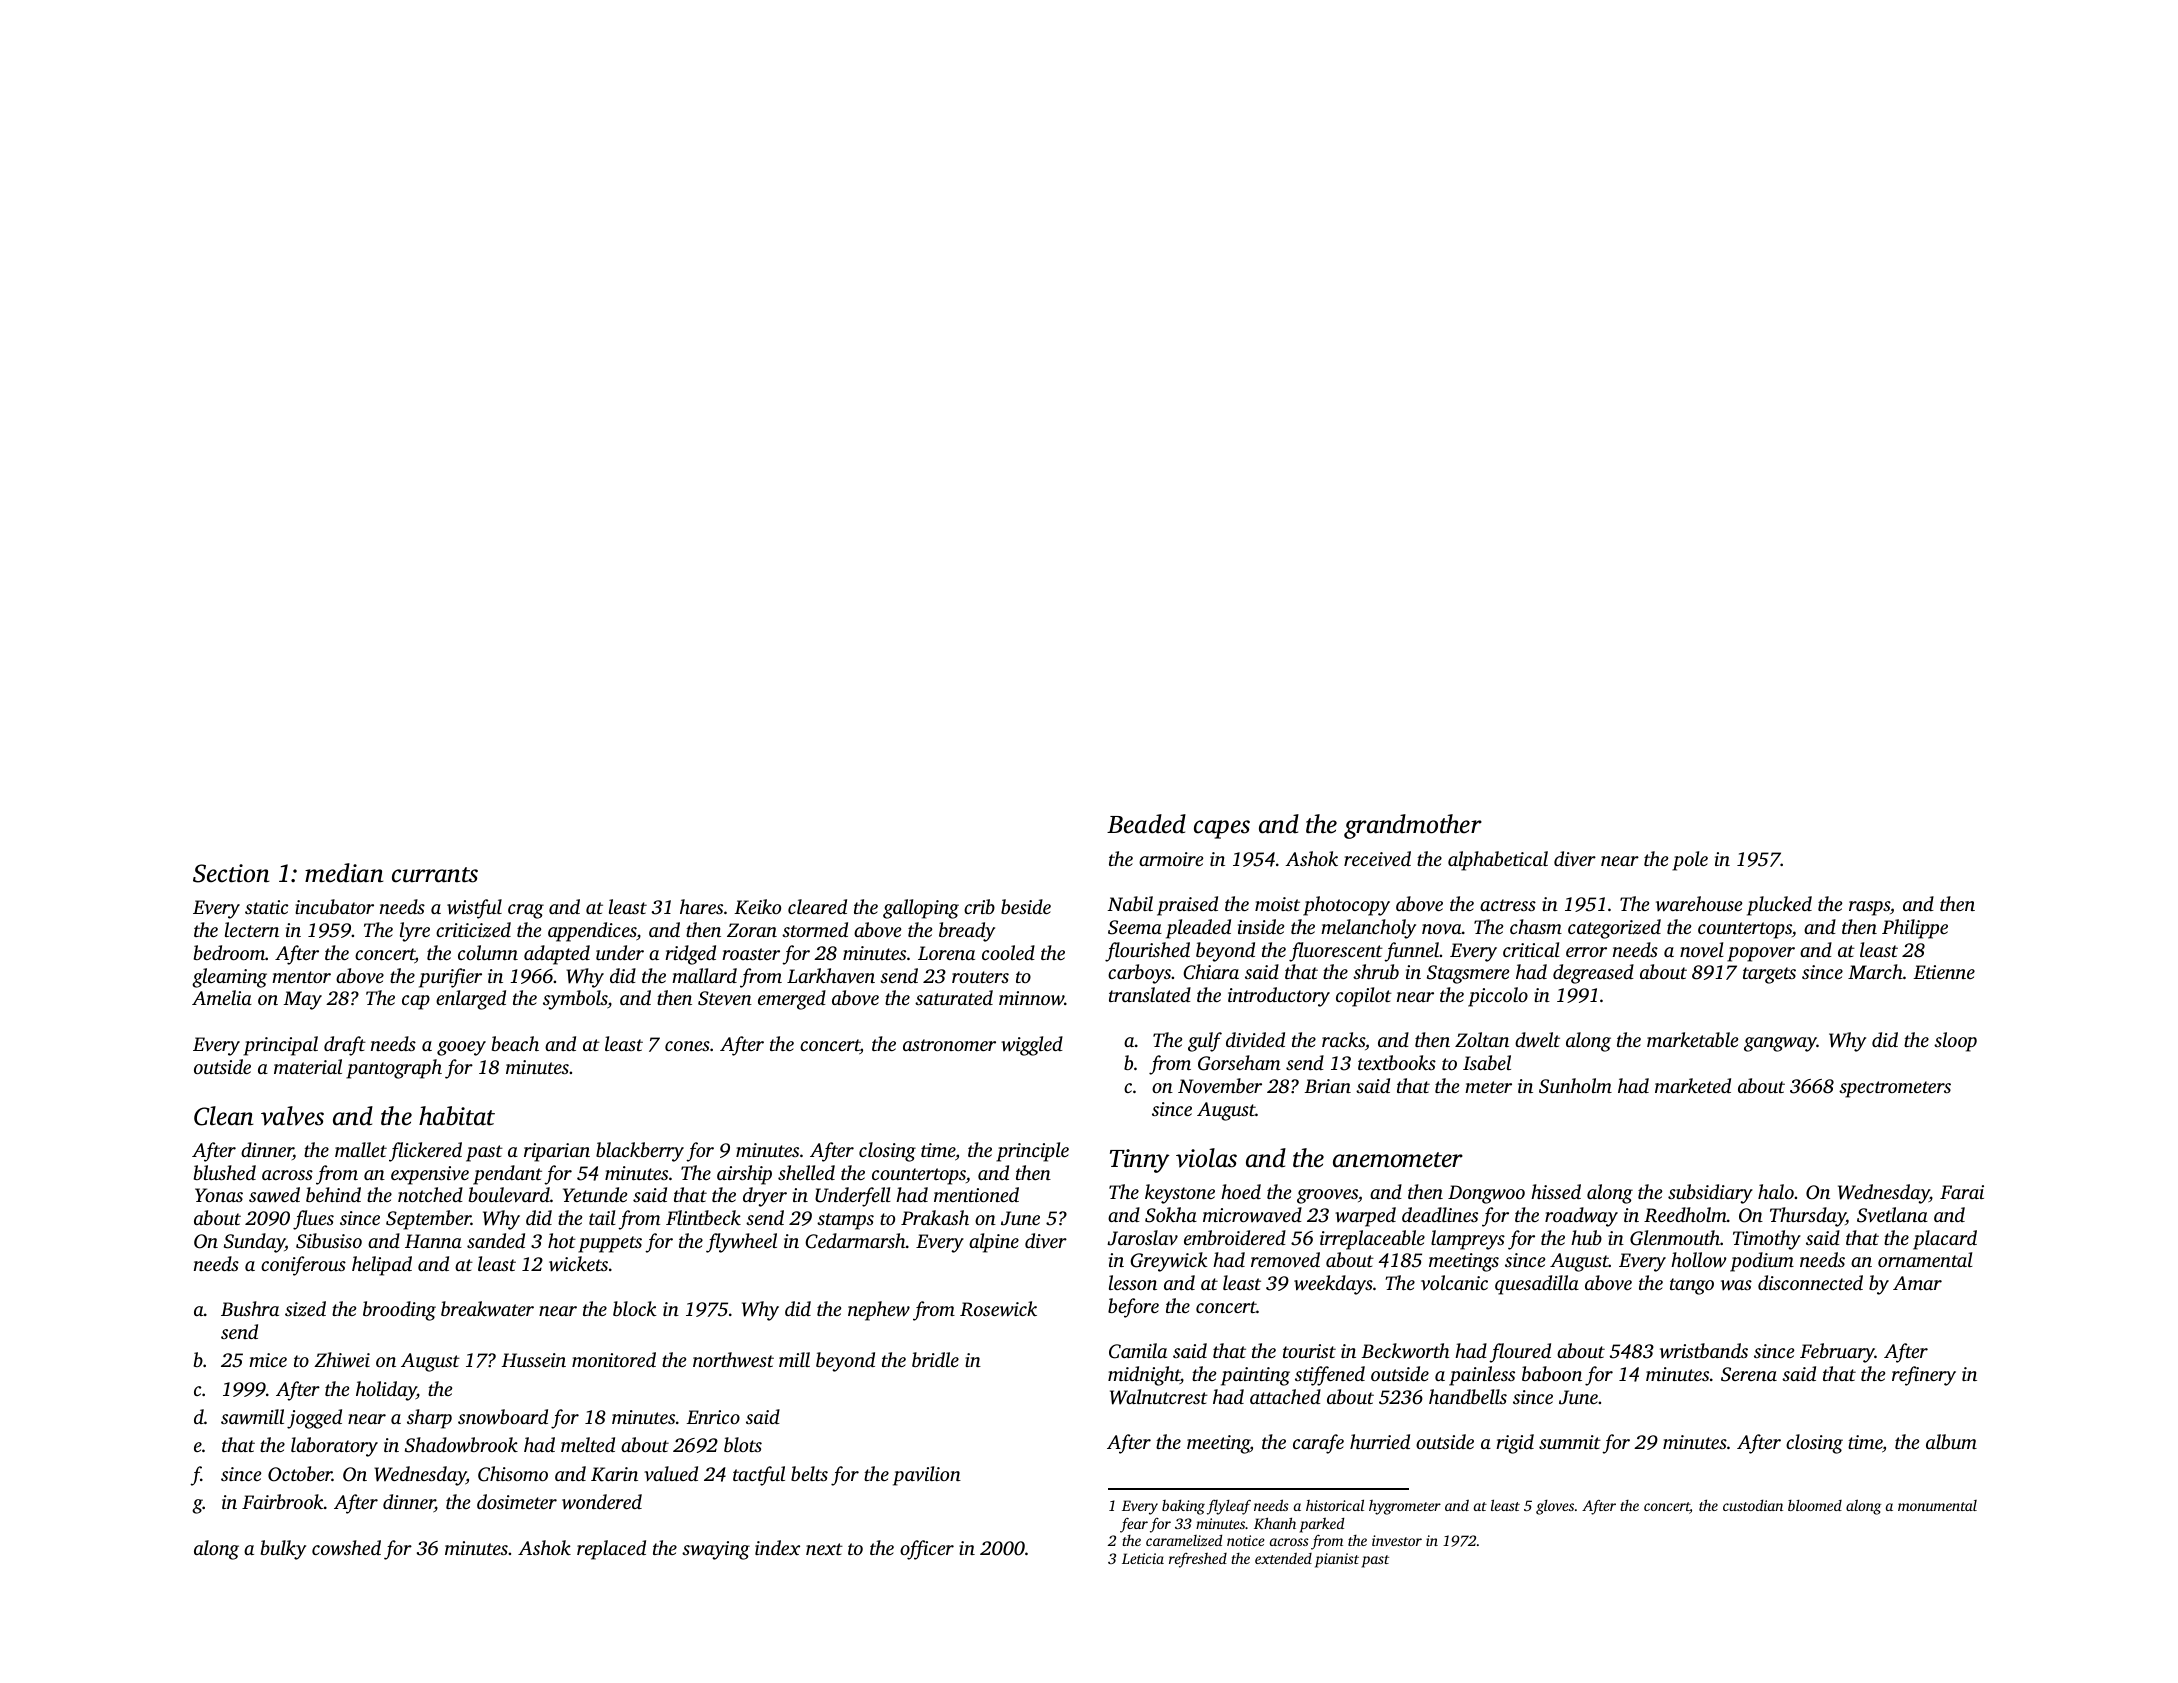 Image resolution: width=2178 pixels, height=1683 pixels. I want to click on grandmother, so click(1413, 826).
